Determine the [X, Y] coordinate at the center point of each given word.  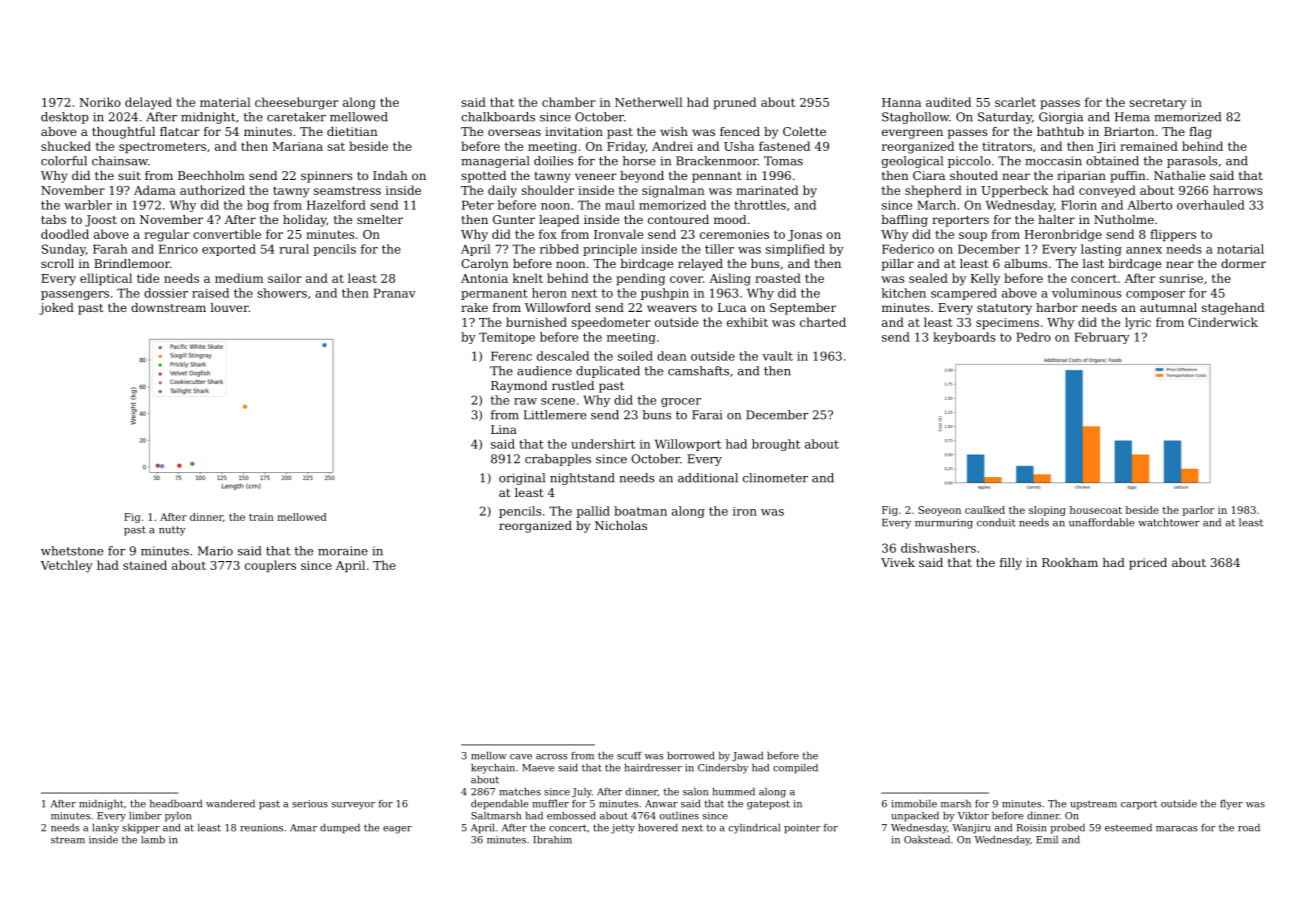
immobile [914, 804]
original [522, 479]
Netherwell [649, 102]
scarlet [1015, 102]
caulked [985, 510]
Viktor [973, 816]
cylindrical [754, 829]
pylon [178, 817]
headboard [176, 804]
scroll [57, 263]
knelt [528, 278]
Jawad [747, 757]
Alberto [1149, 205]
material [225, 102]
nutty [172, 531]
